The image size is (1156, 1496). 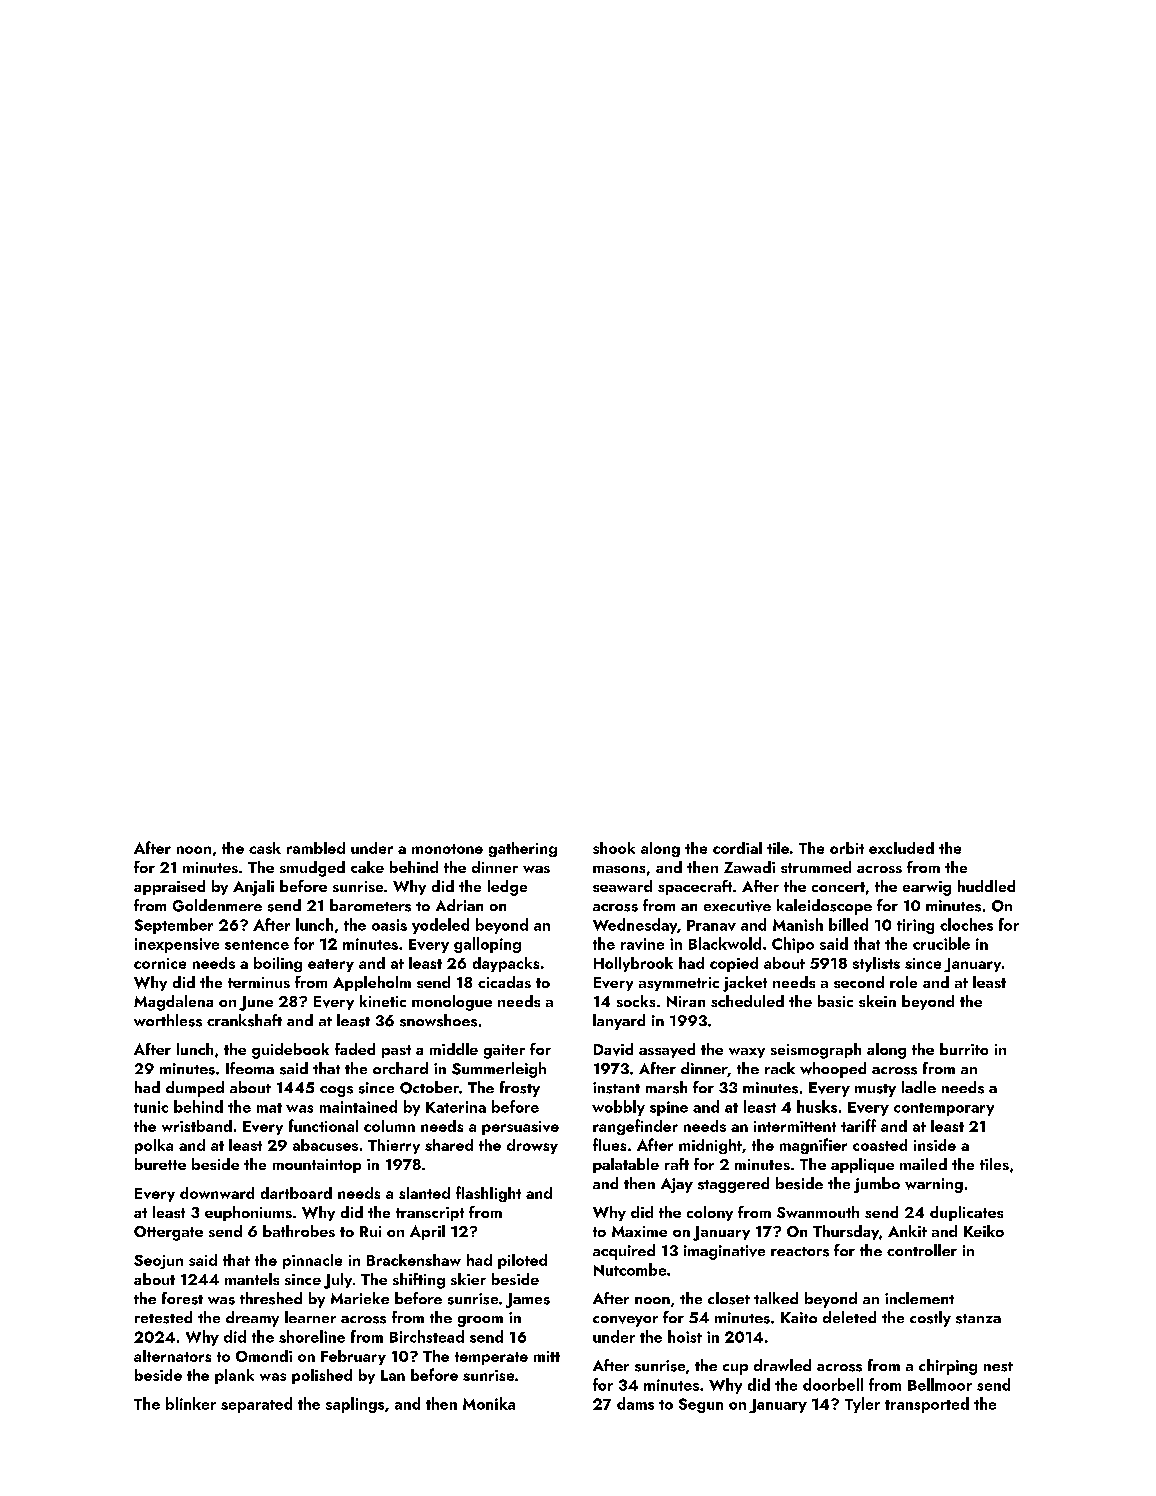 What do you see at coordinates (296, 1193) in the screenshot?
I see `dartboard` at bounding box center [296, 1193].
